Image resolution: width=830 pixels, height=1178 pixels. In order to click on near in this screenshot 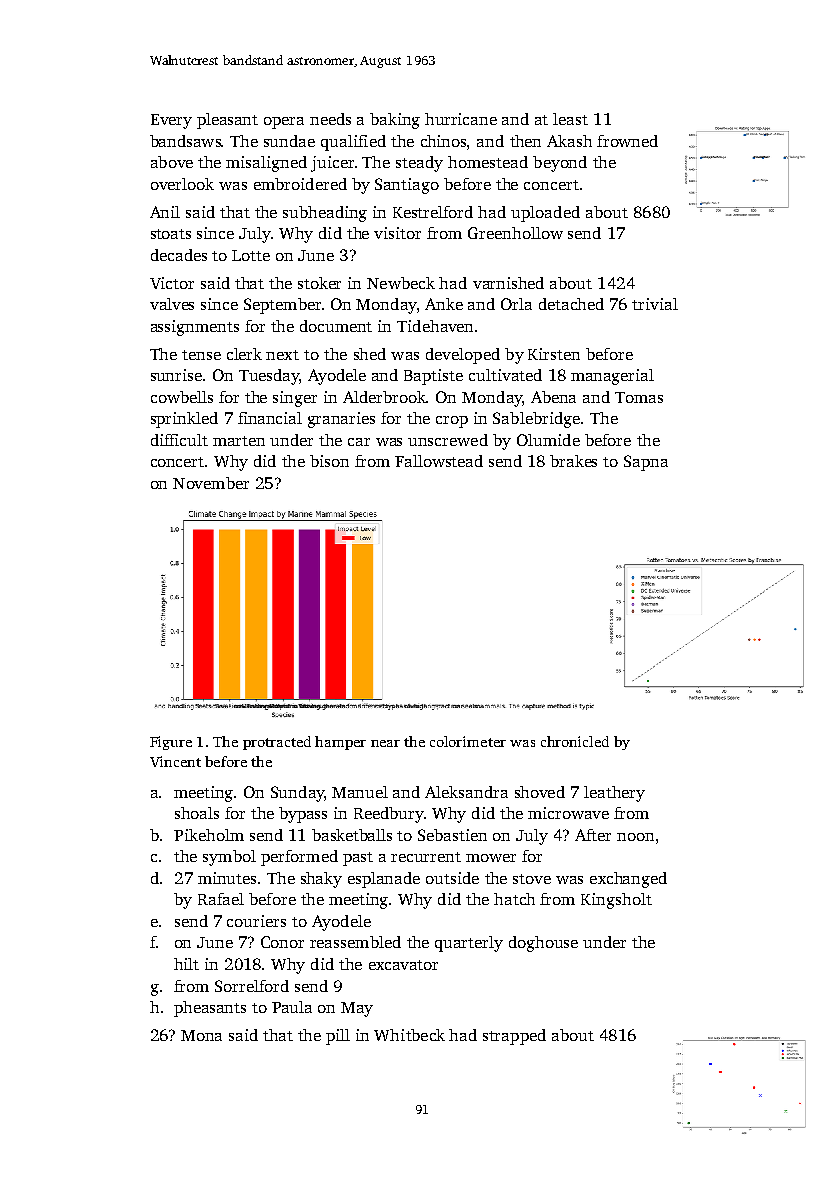, I will do `click(385, 743)`.
